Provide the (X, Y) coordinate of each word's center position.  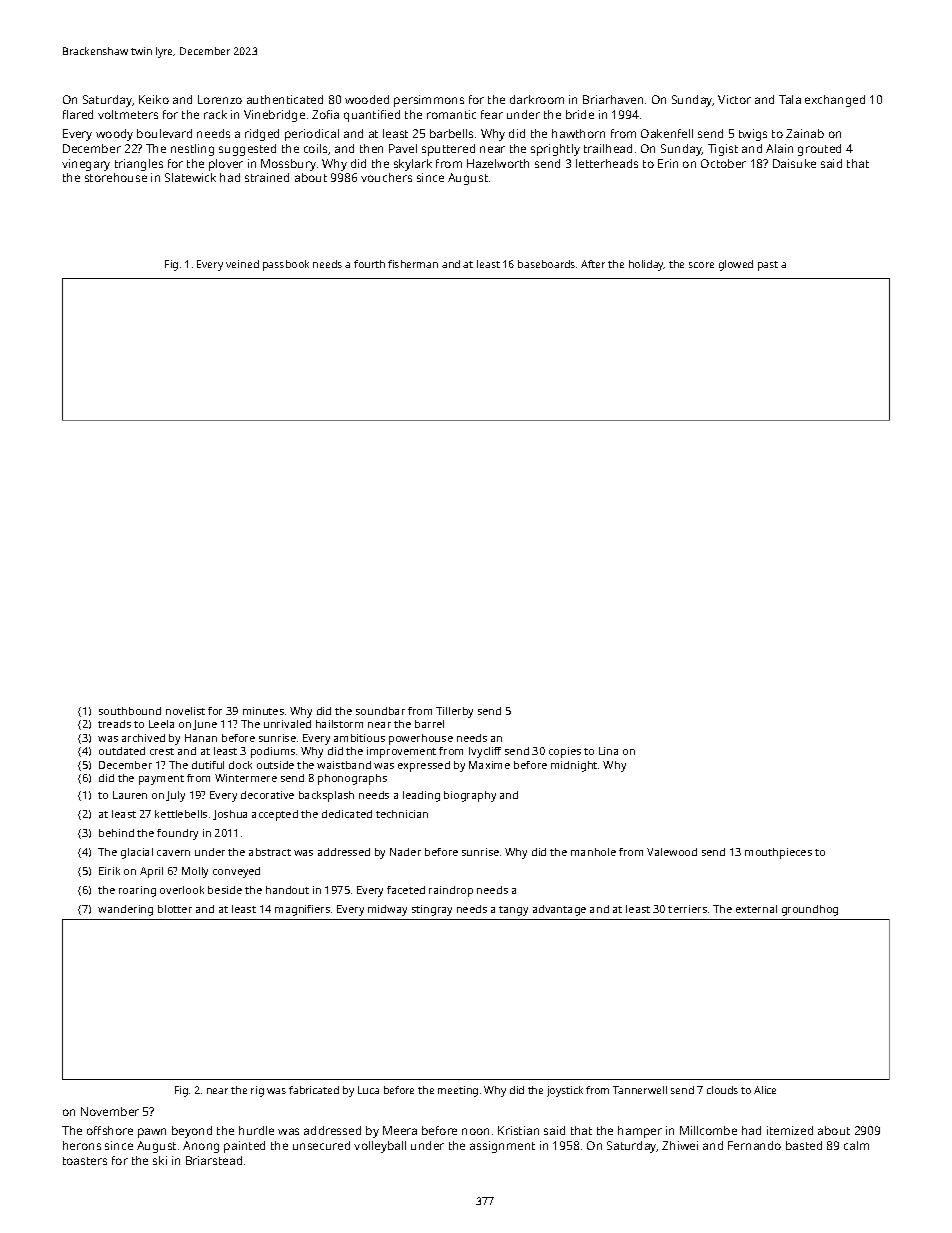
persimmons (429, 101)
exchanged (835, 101)
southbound (130, 711)
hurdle (256, 1130)
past (768, 266)
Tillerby (454, 712)
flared (78, 114)
